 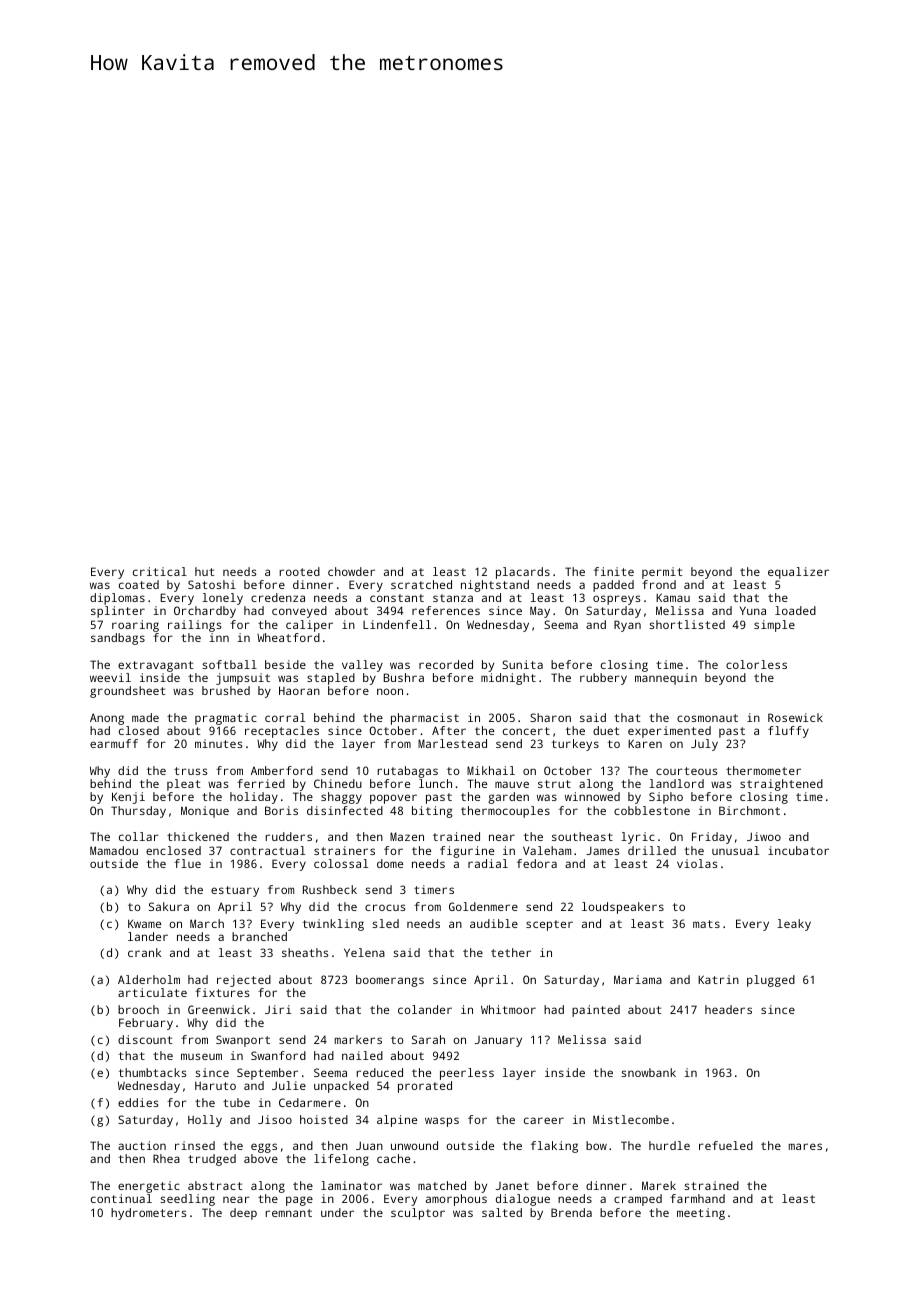 What do you see at coordinates (282, 732) in the document?
I see `receptacles` at bounding box center [282, 732].
